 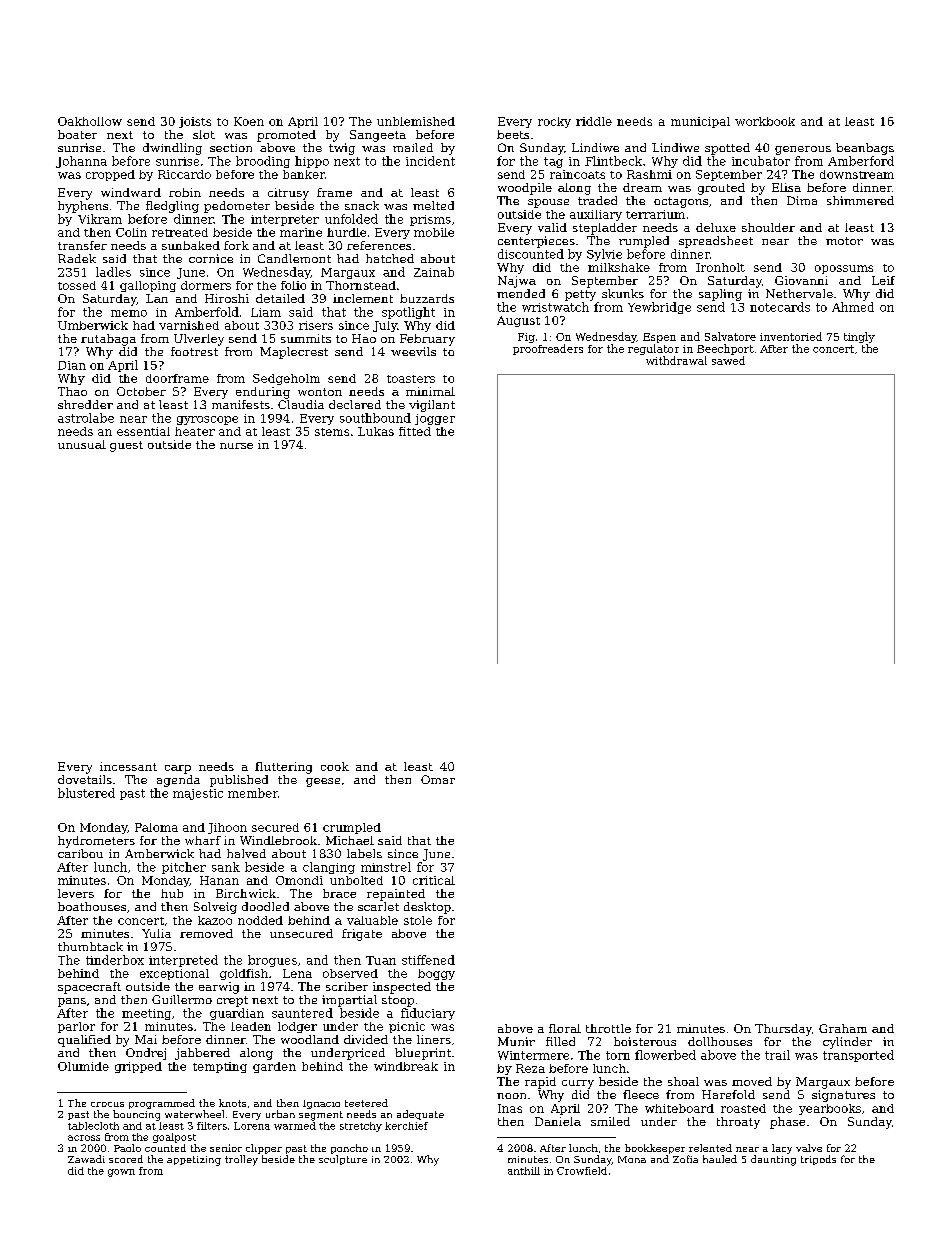 What do you see at coordinates (121, 1173) in the screenshot?
I see `gown` at bounding box center [121, 1173].
